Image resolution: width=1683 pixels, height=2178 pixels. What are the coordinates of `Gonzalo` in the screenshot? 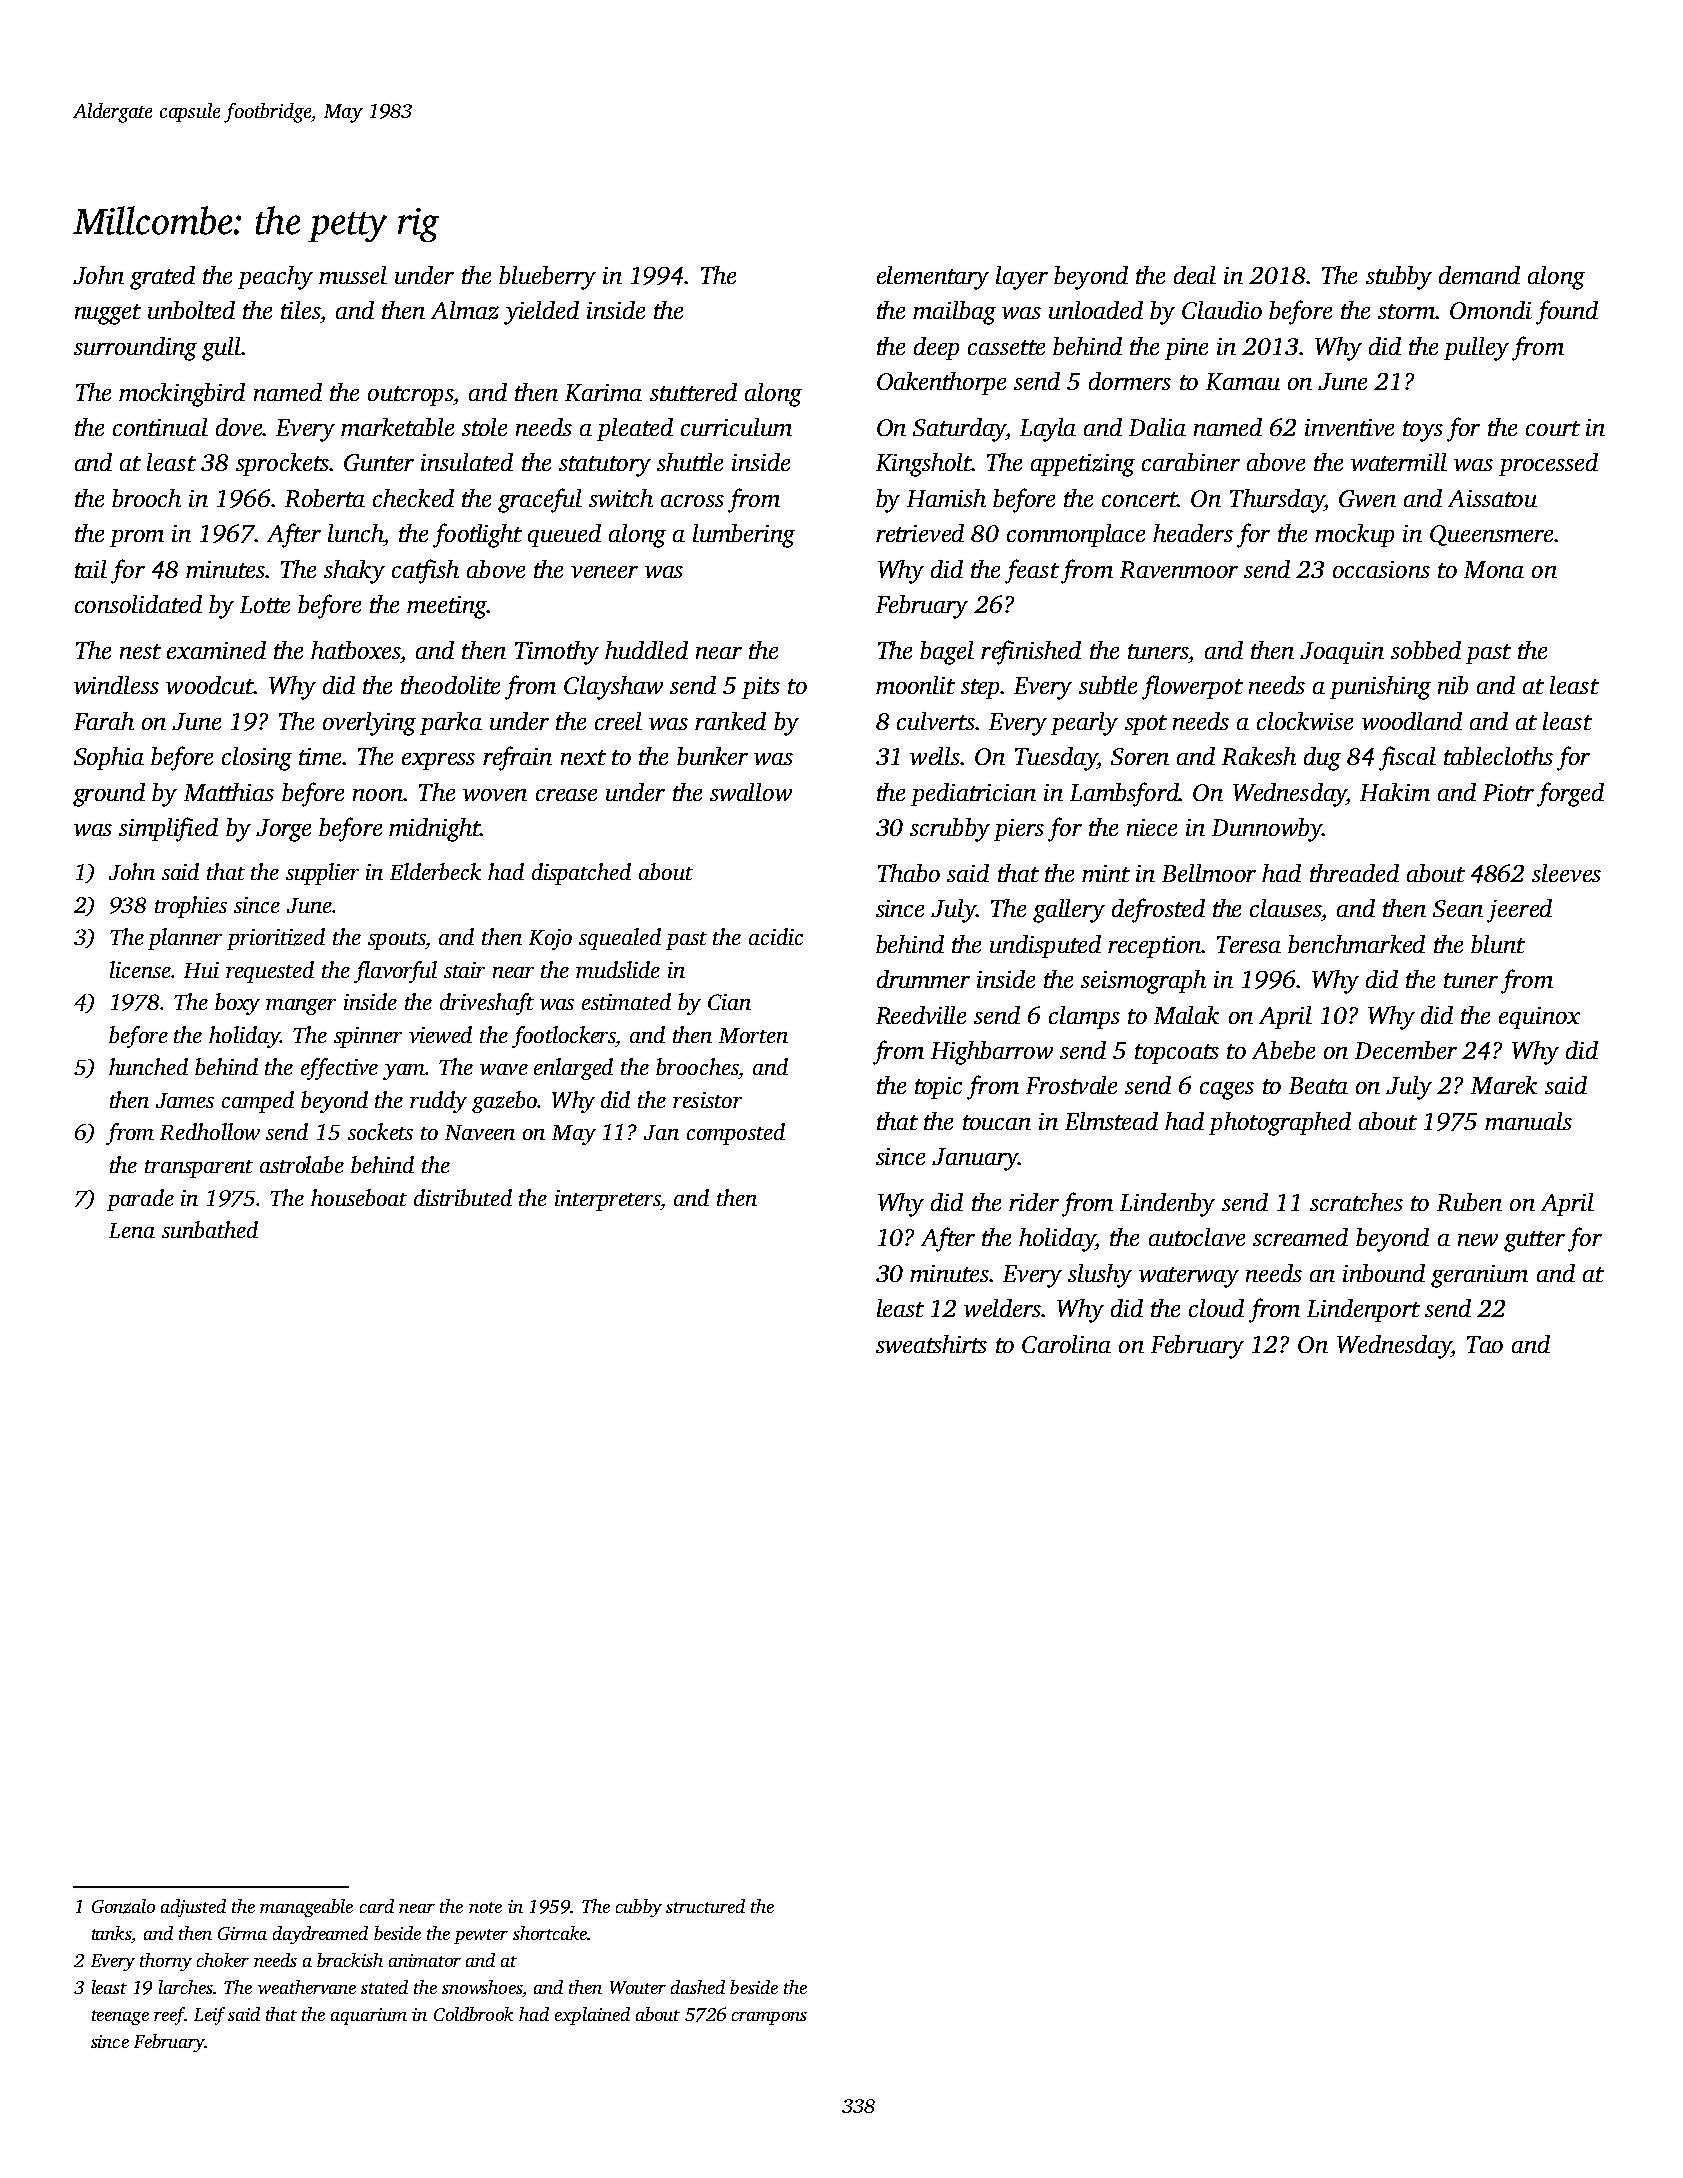 It's located at (123, 1906).
